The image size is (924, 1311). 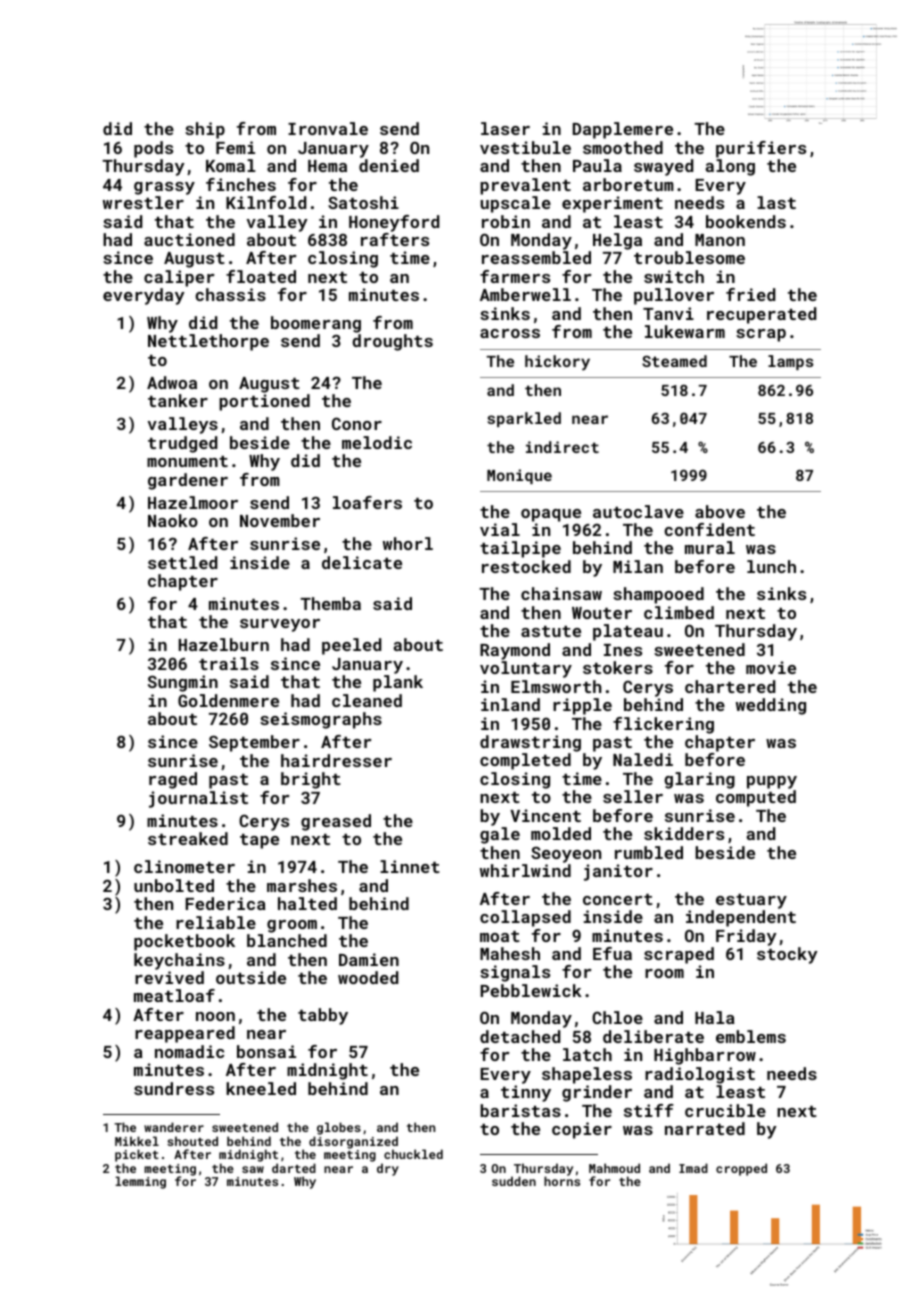 I want to click on smoothed, so click(x=623, y=147).
